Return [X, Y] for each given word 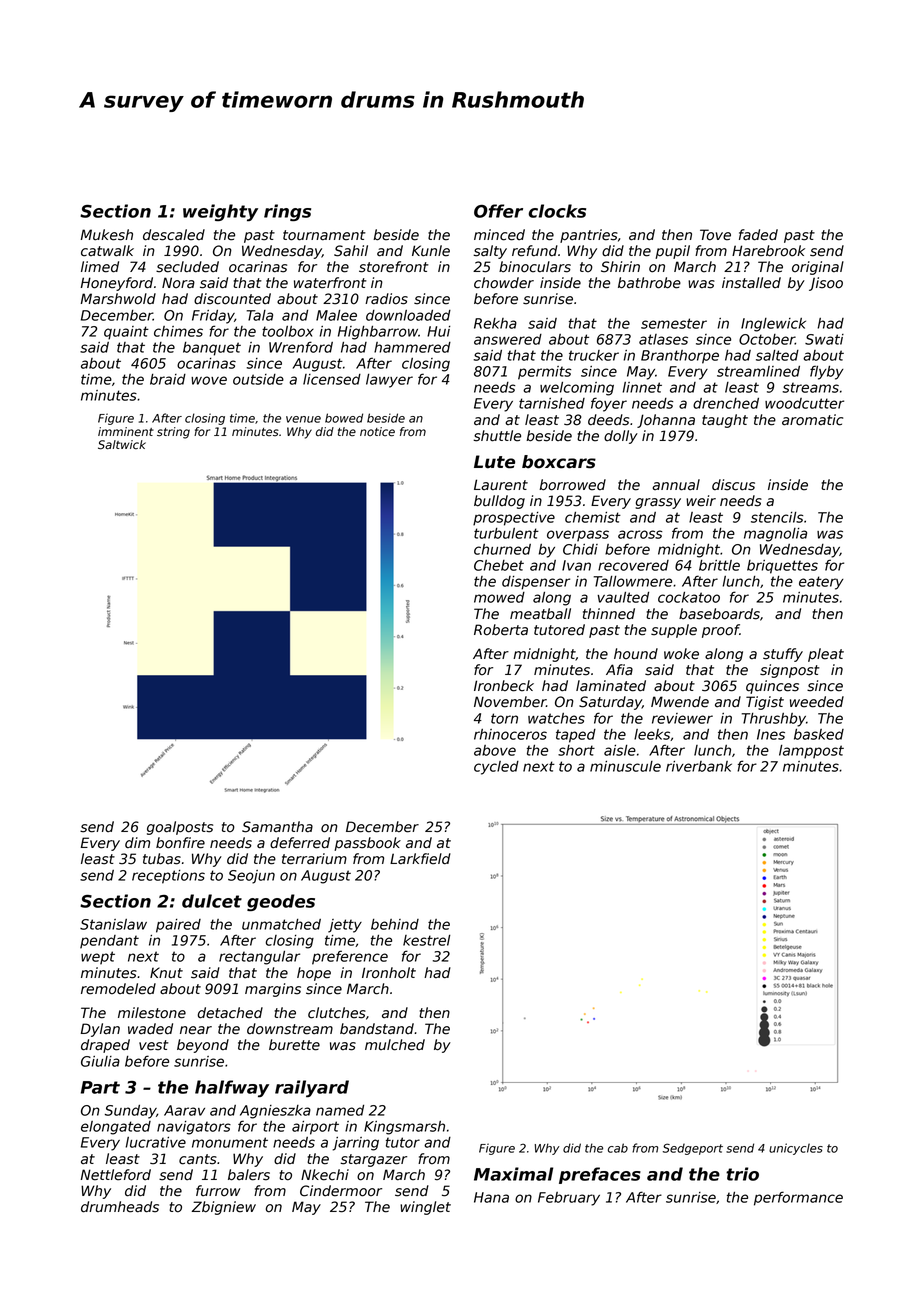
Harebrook [768, 251]
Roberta [501, 630]
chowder [504, 283]
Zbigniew [224, 1208]
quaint [126, 333]
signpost [790, 671]
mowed [499, 597]
